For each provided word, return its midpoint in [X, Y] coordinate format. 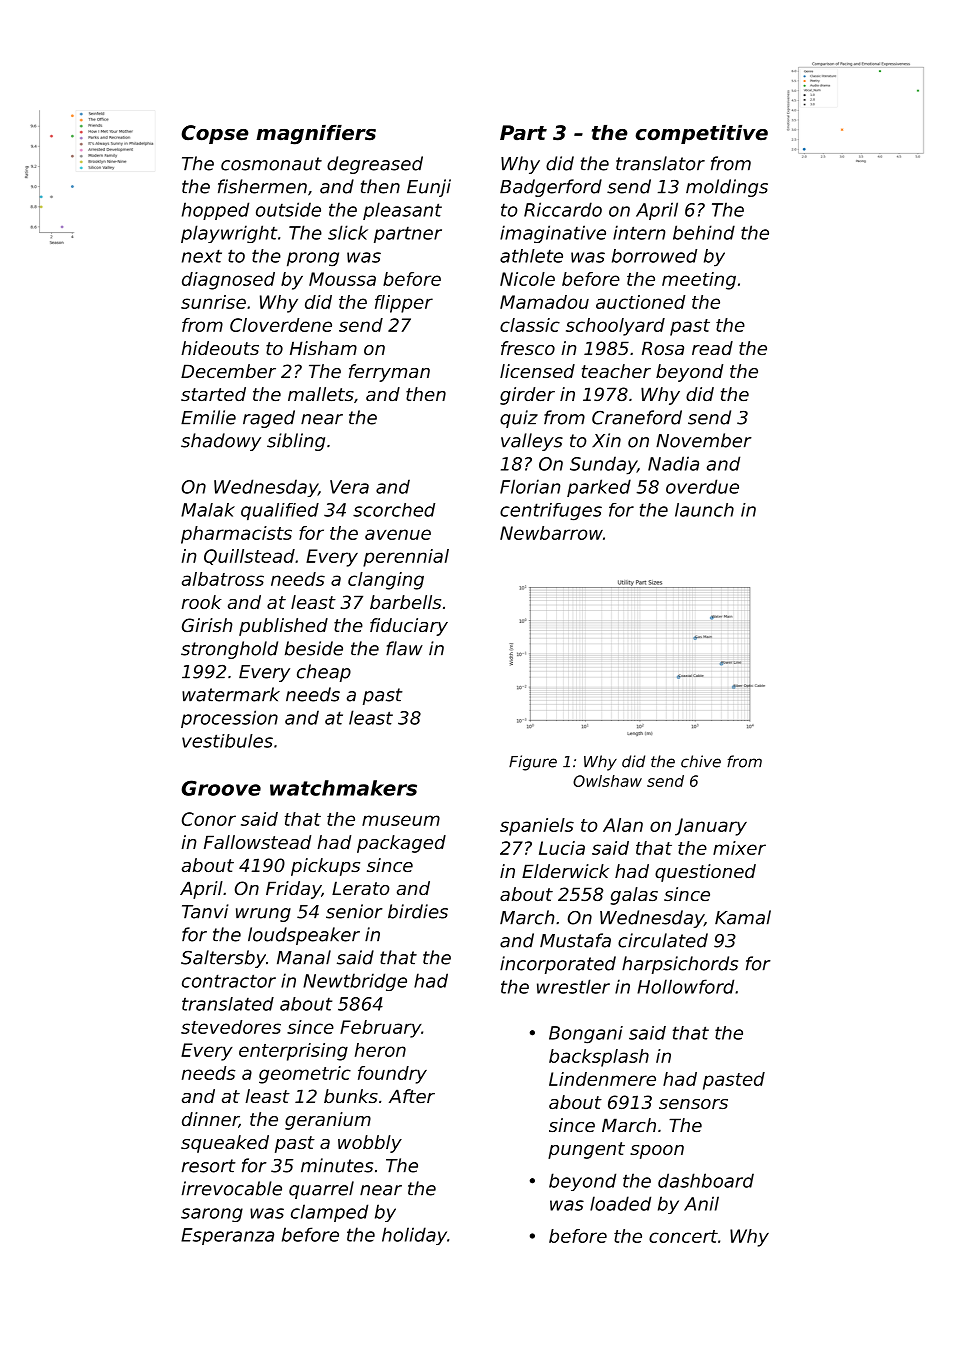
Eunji [429, 188]
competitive [702, 134]
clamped [329, 1213]
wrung [263, 915]
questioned [705, 873]
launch [704, 510]
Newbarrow [551, 533]
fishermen [262, 186]
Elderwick [565, 871]
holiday [414, 1236]
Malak [208, 510]
